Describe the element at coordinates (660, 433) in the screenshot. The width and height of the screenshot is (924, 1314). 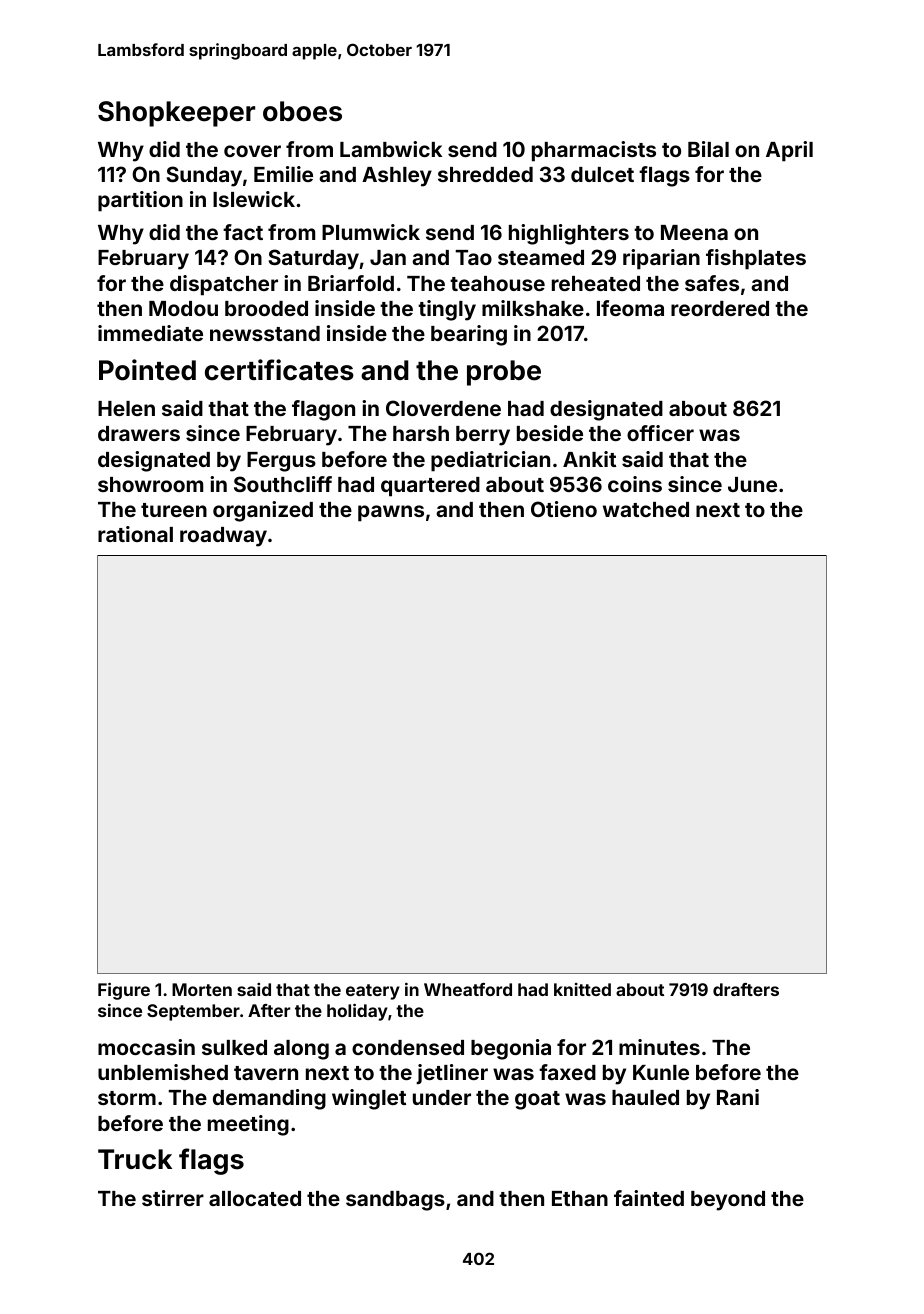
I see `officer` at that location.
